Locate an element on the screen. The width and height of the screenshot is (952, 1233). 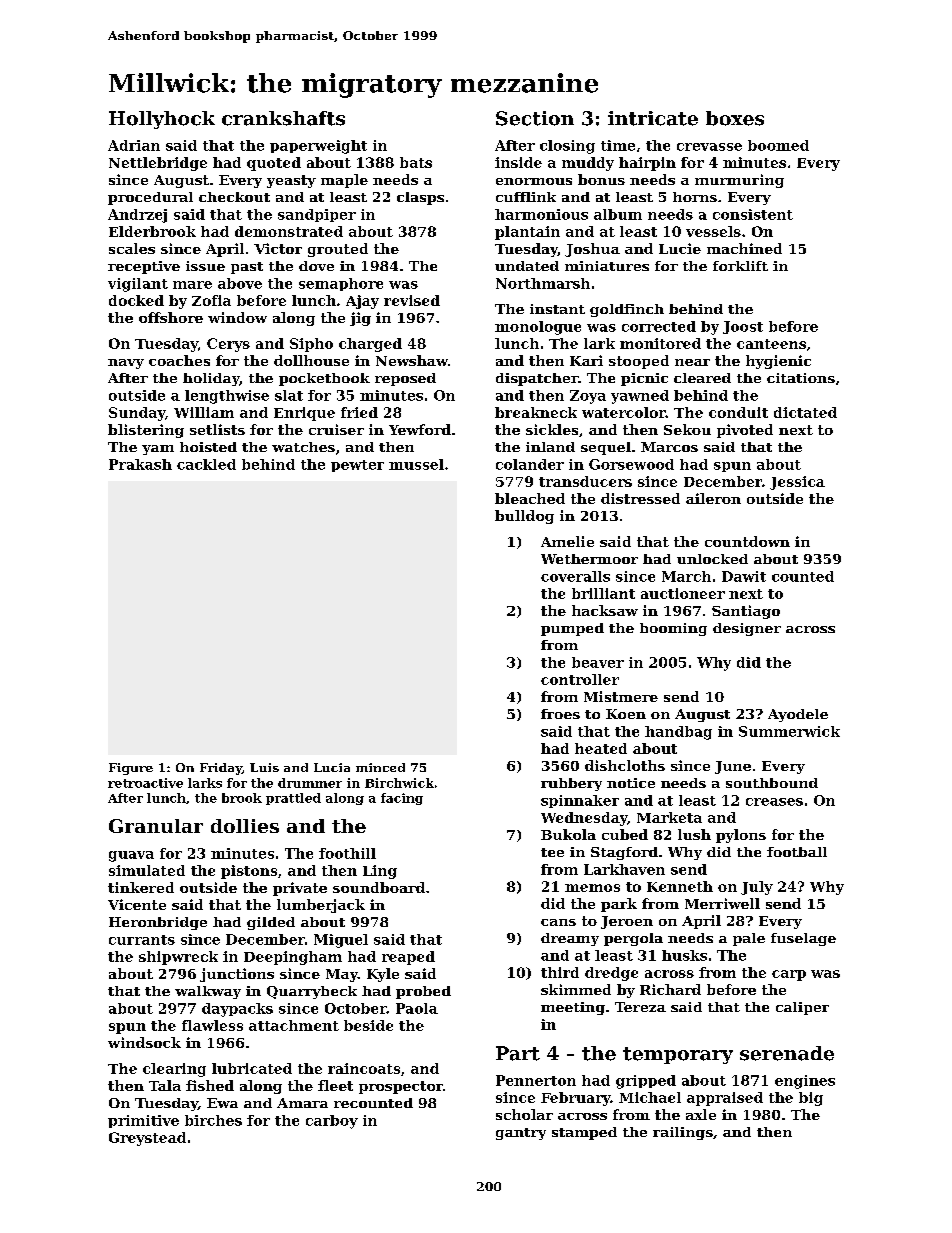
gantry is located at coordinates (521, 1134).
